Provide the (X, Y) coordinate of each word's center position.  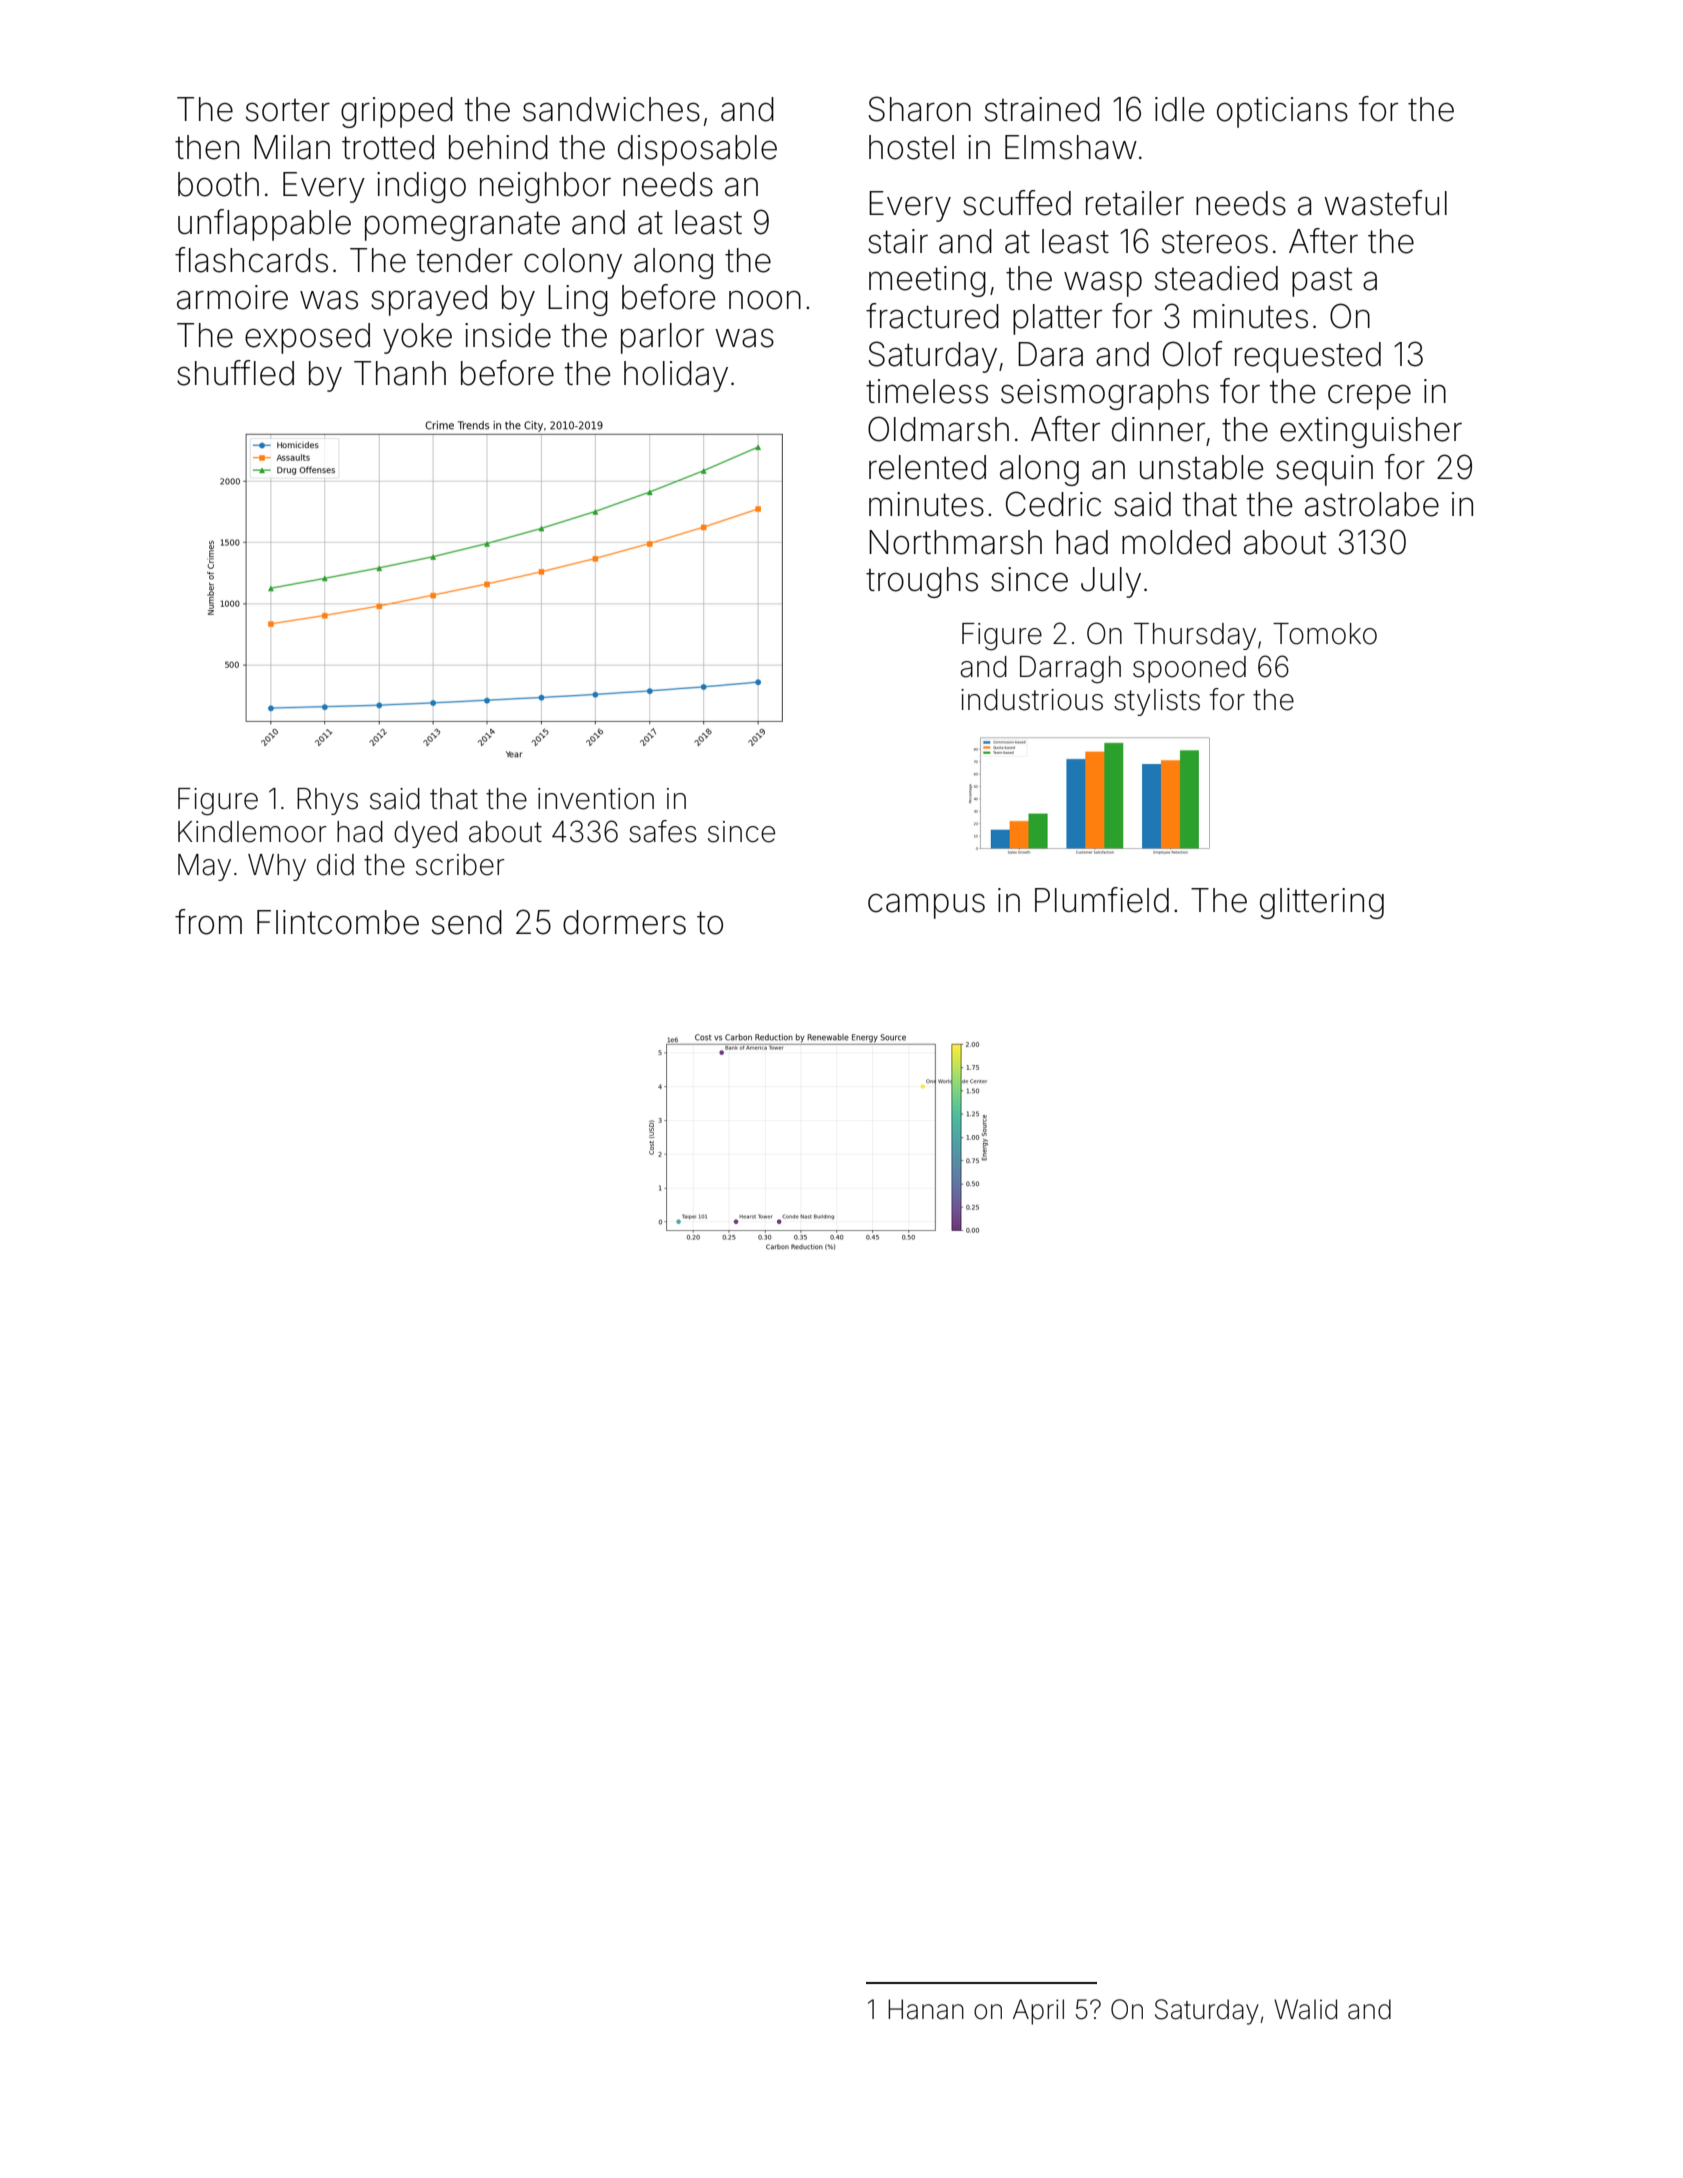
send (467, 922)
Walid (1305, 2009)
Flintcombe (338, 922)
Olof (1193, 354)
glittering (1322, 903)
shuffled (235, 373)
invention (596, 799)
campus (926, 906)
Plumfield (1102, 900)
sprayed (429, 300)
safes (663, 831)
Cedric (1053, 504)
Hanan (926, 2009)
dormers (624, 922)
